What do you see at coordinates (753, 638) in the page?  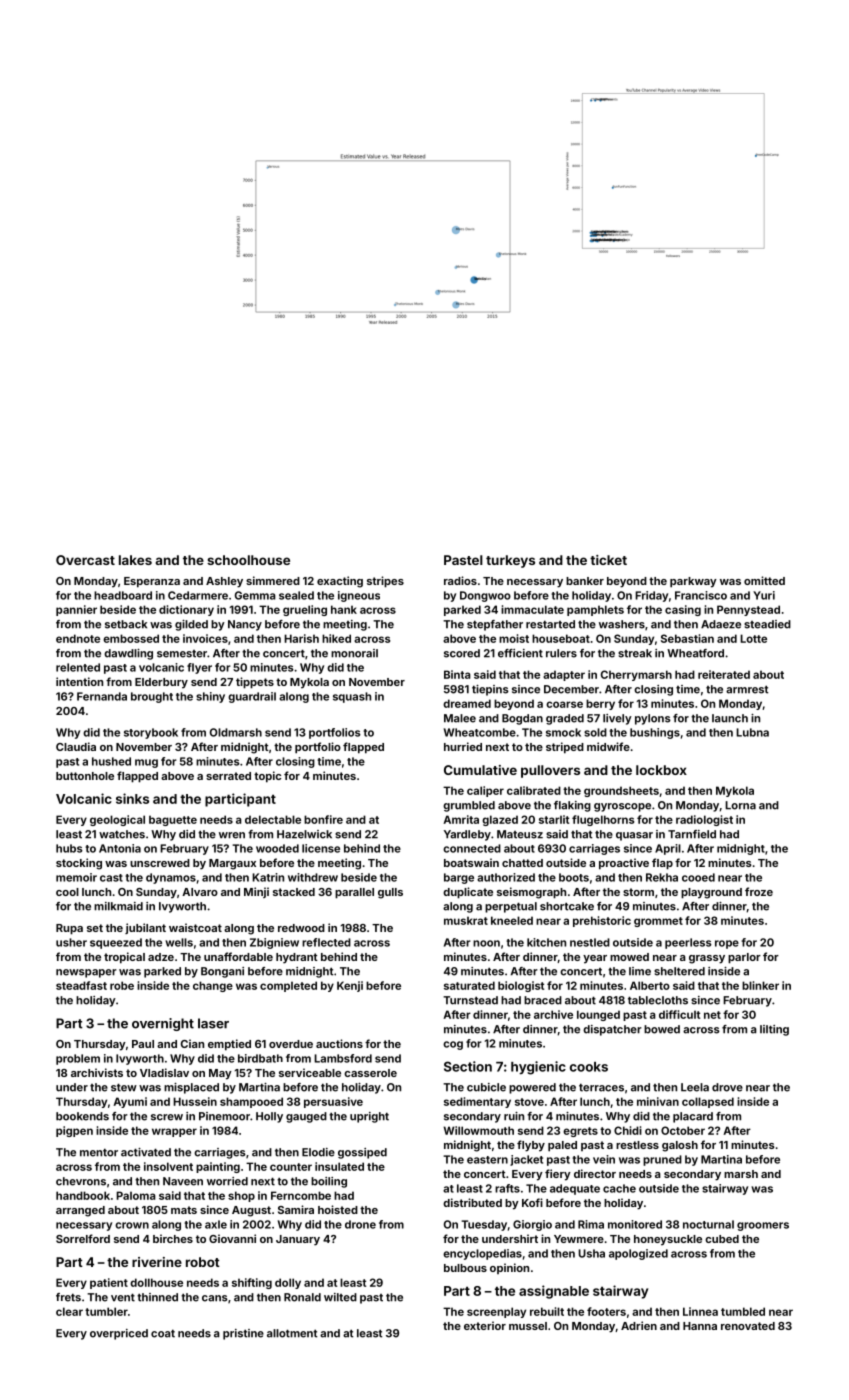 I see `Lotte` at bounding box center [753, 638].
